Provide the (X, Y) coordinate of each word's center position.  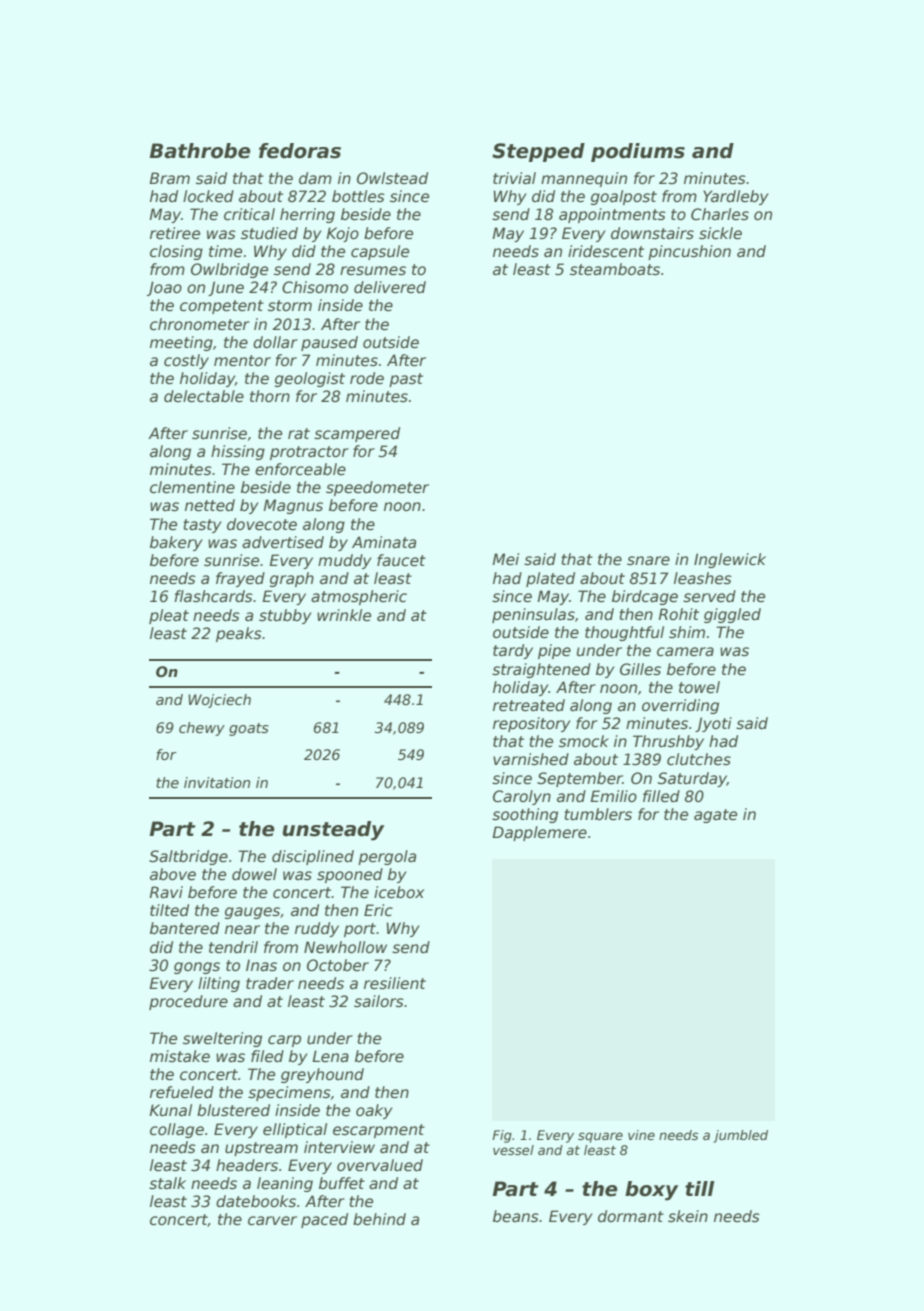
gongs (197, 968)
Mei (505, 559)
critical (249, 214)
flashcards (213, 596)
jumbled (740, 1136)
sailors (379, 1001)
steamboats (615, 269)
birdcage (645, 597)
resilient (395, 983)
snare (648, 560)
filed (267, 1056)
